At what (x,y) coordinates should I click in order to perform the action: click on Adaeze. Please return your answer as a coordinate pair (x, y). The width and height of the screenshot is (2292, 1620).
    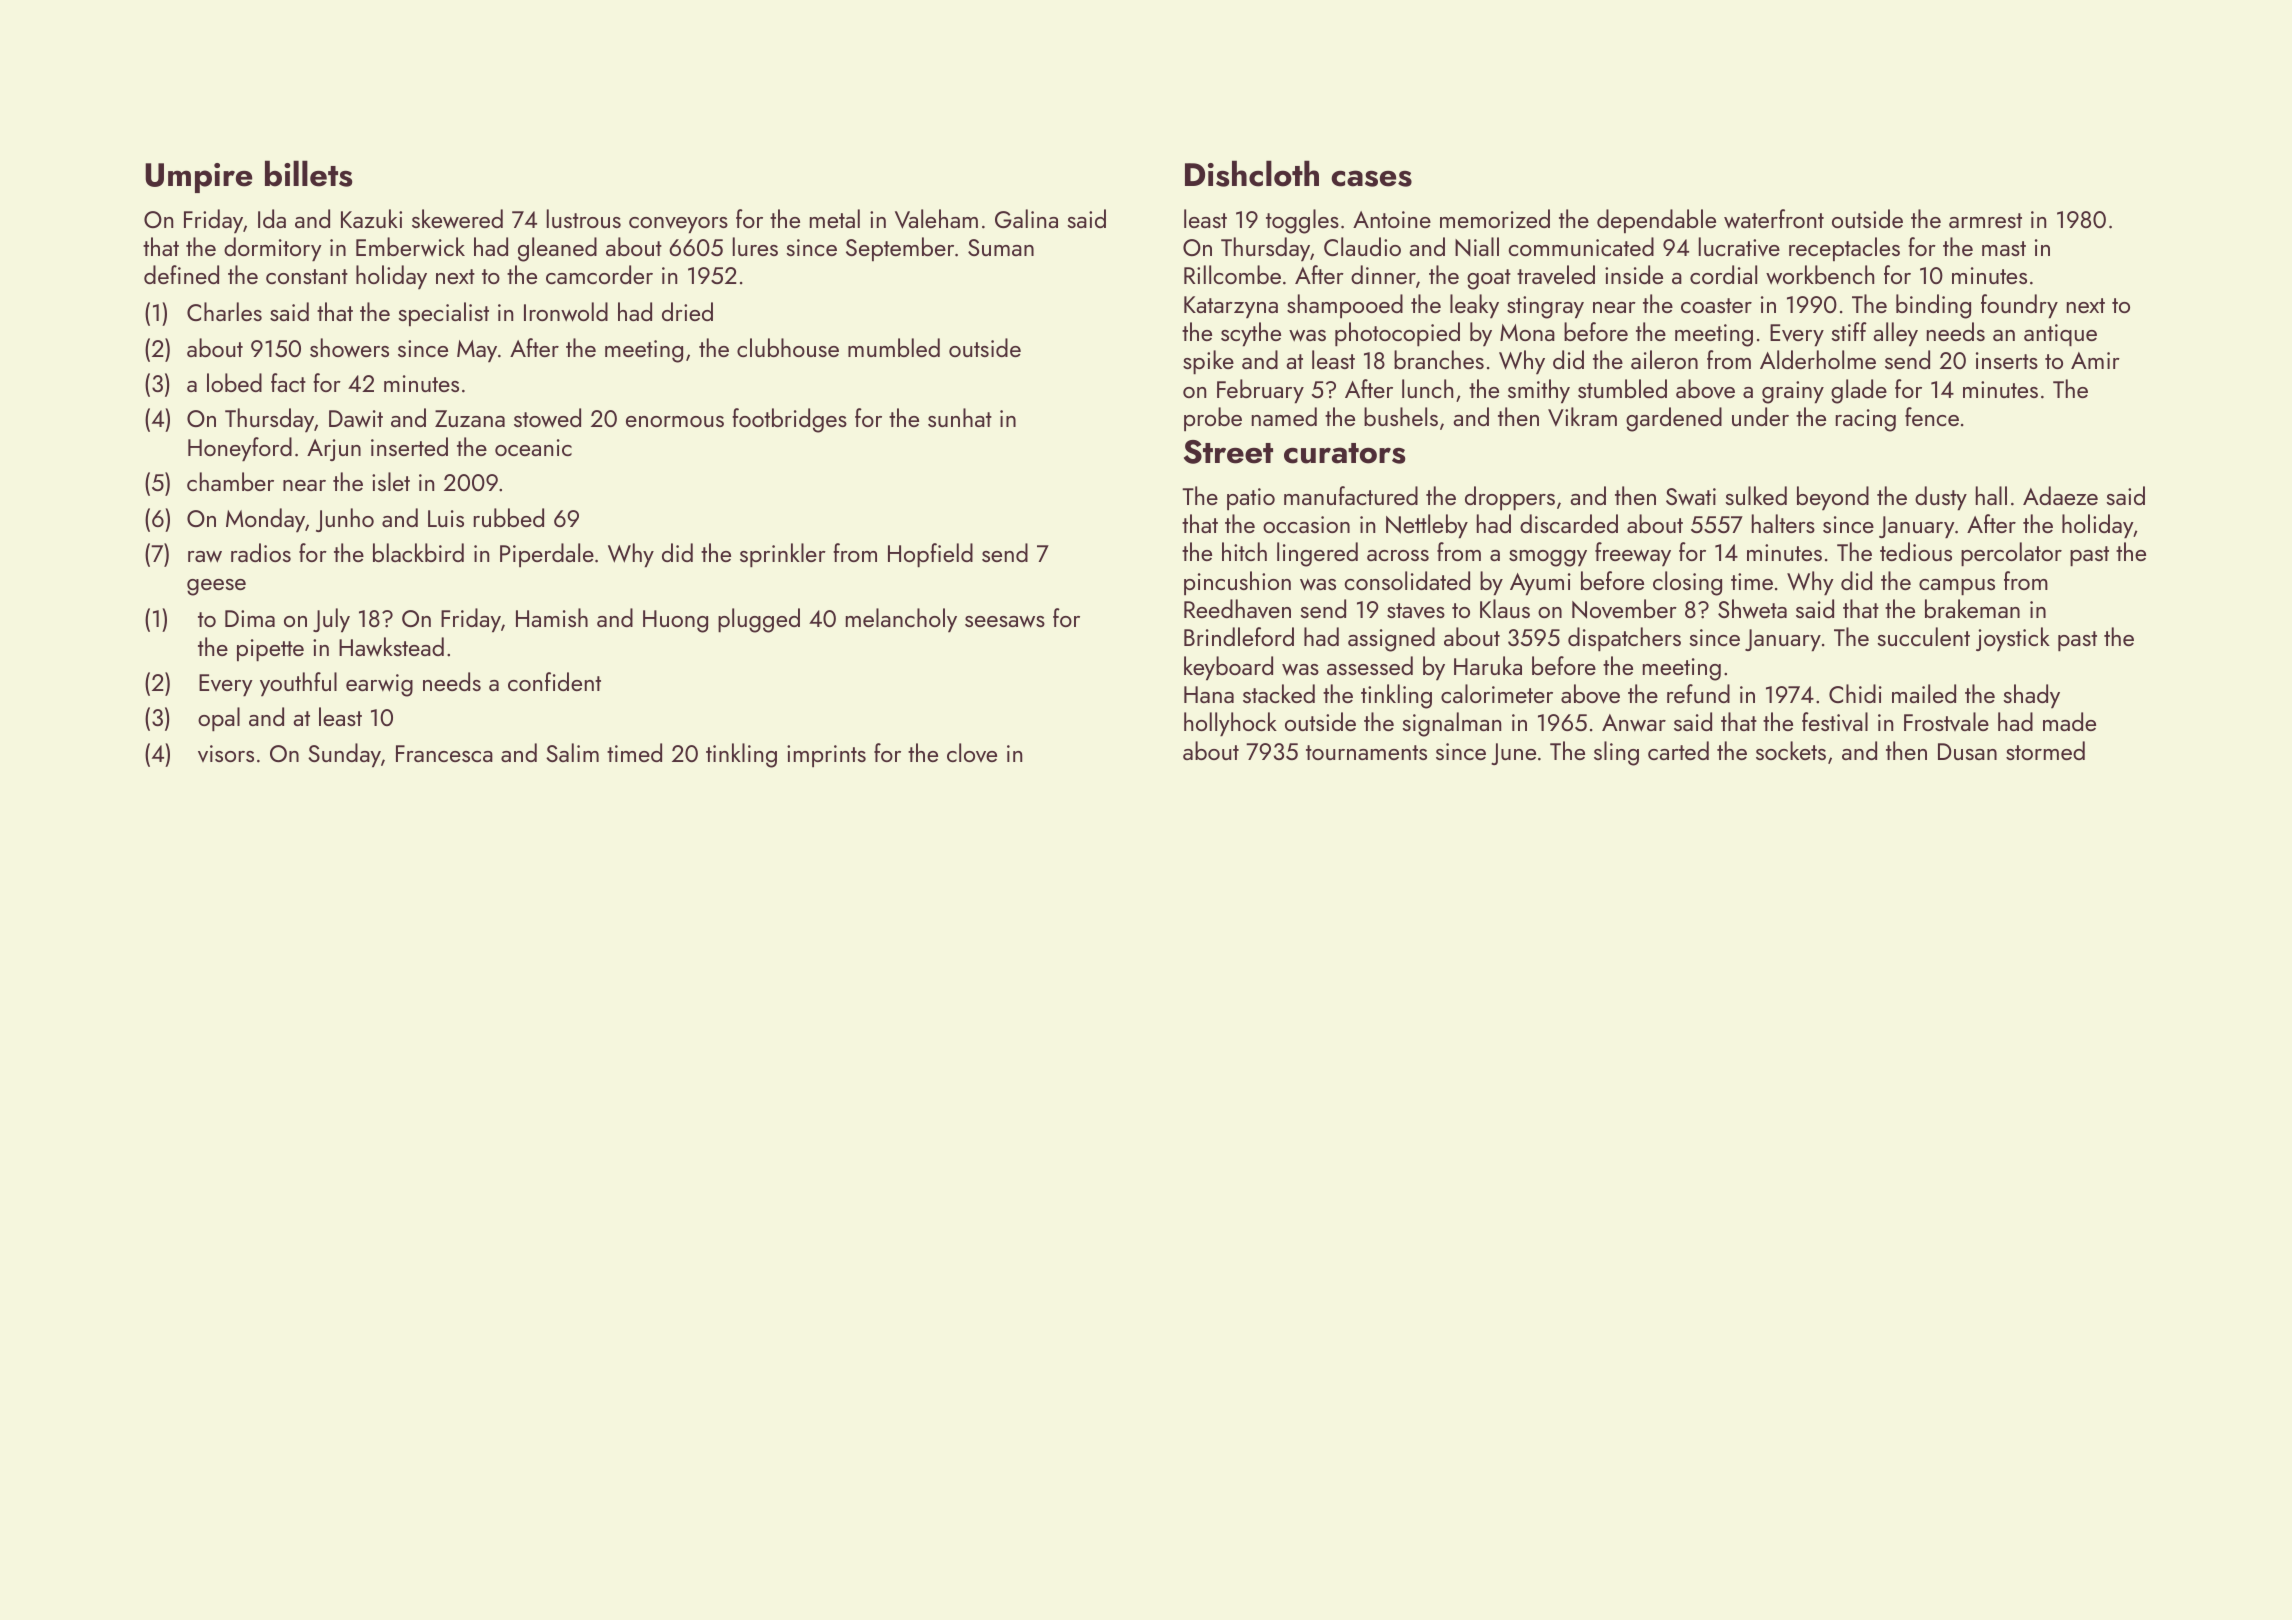
    Looking at the image, I should click on (2060, 495).
